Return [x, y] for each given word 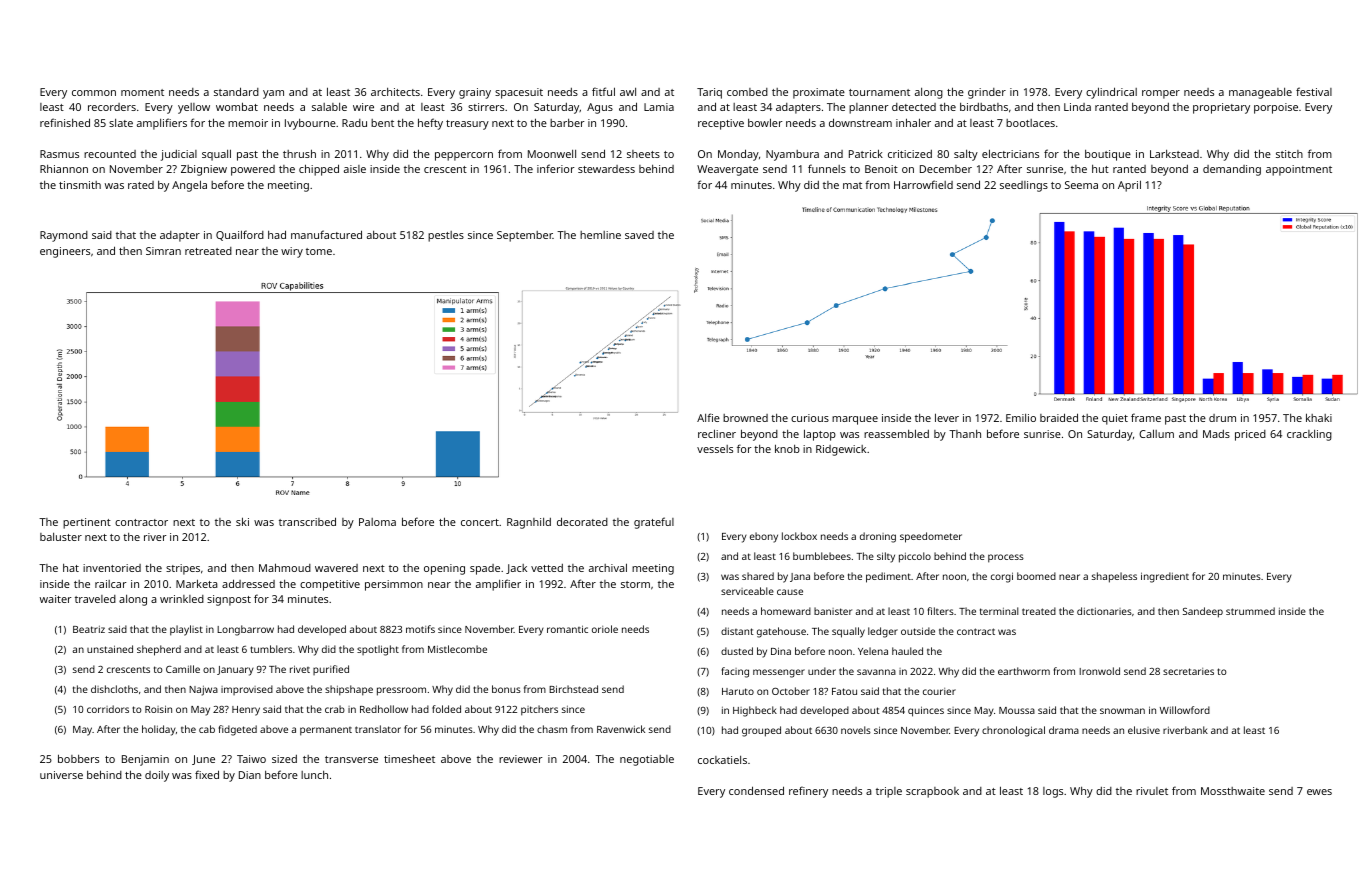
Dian [250, 775]
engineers [65, 252]
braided [1059, 417]
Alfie [708, 417]
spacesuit [519, 93]
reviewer [521, 759]
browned [745, 418]
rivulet [1152, 791]
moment [142, 92]
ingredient [1165, 577]
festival [1314, 91]
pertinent [87, 523]
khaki [1319, 417]
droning [878, 537]
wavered [336, 568]
